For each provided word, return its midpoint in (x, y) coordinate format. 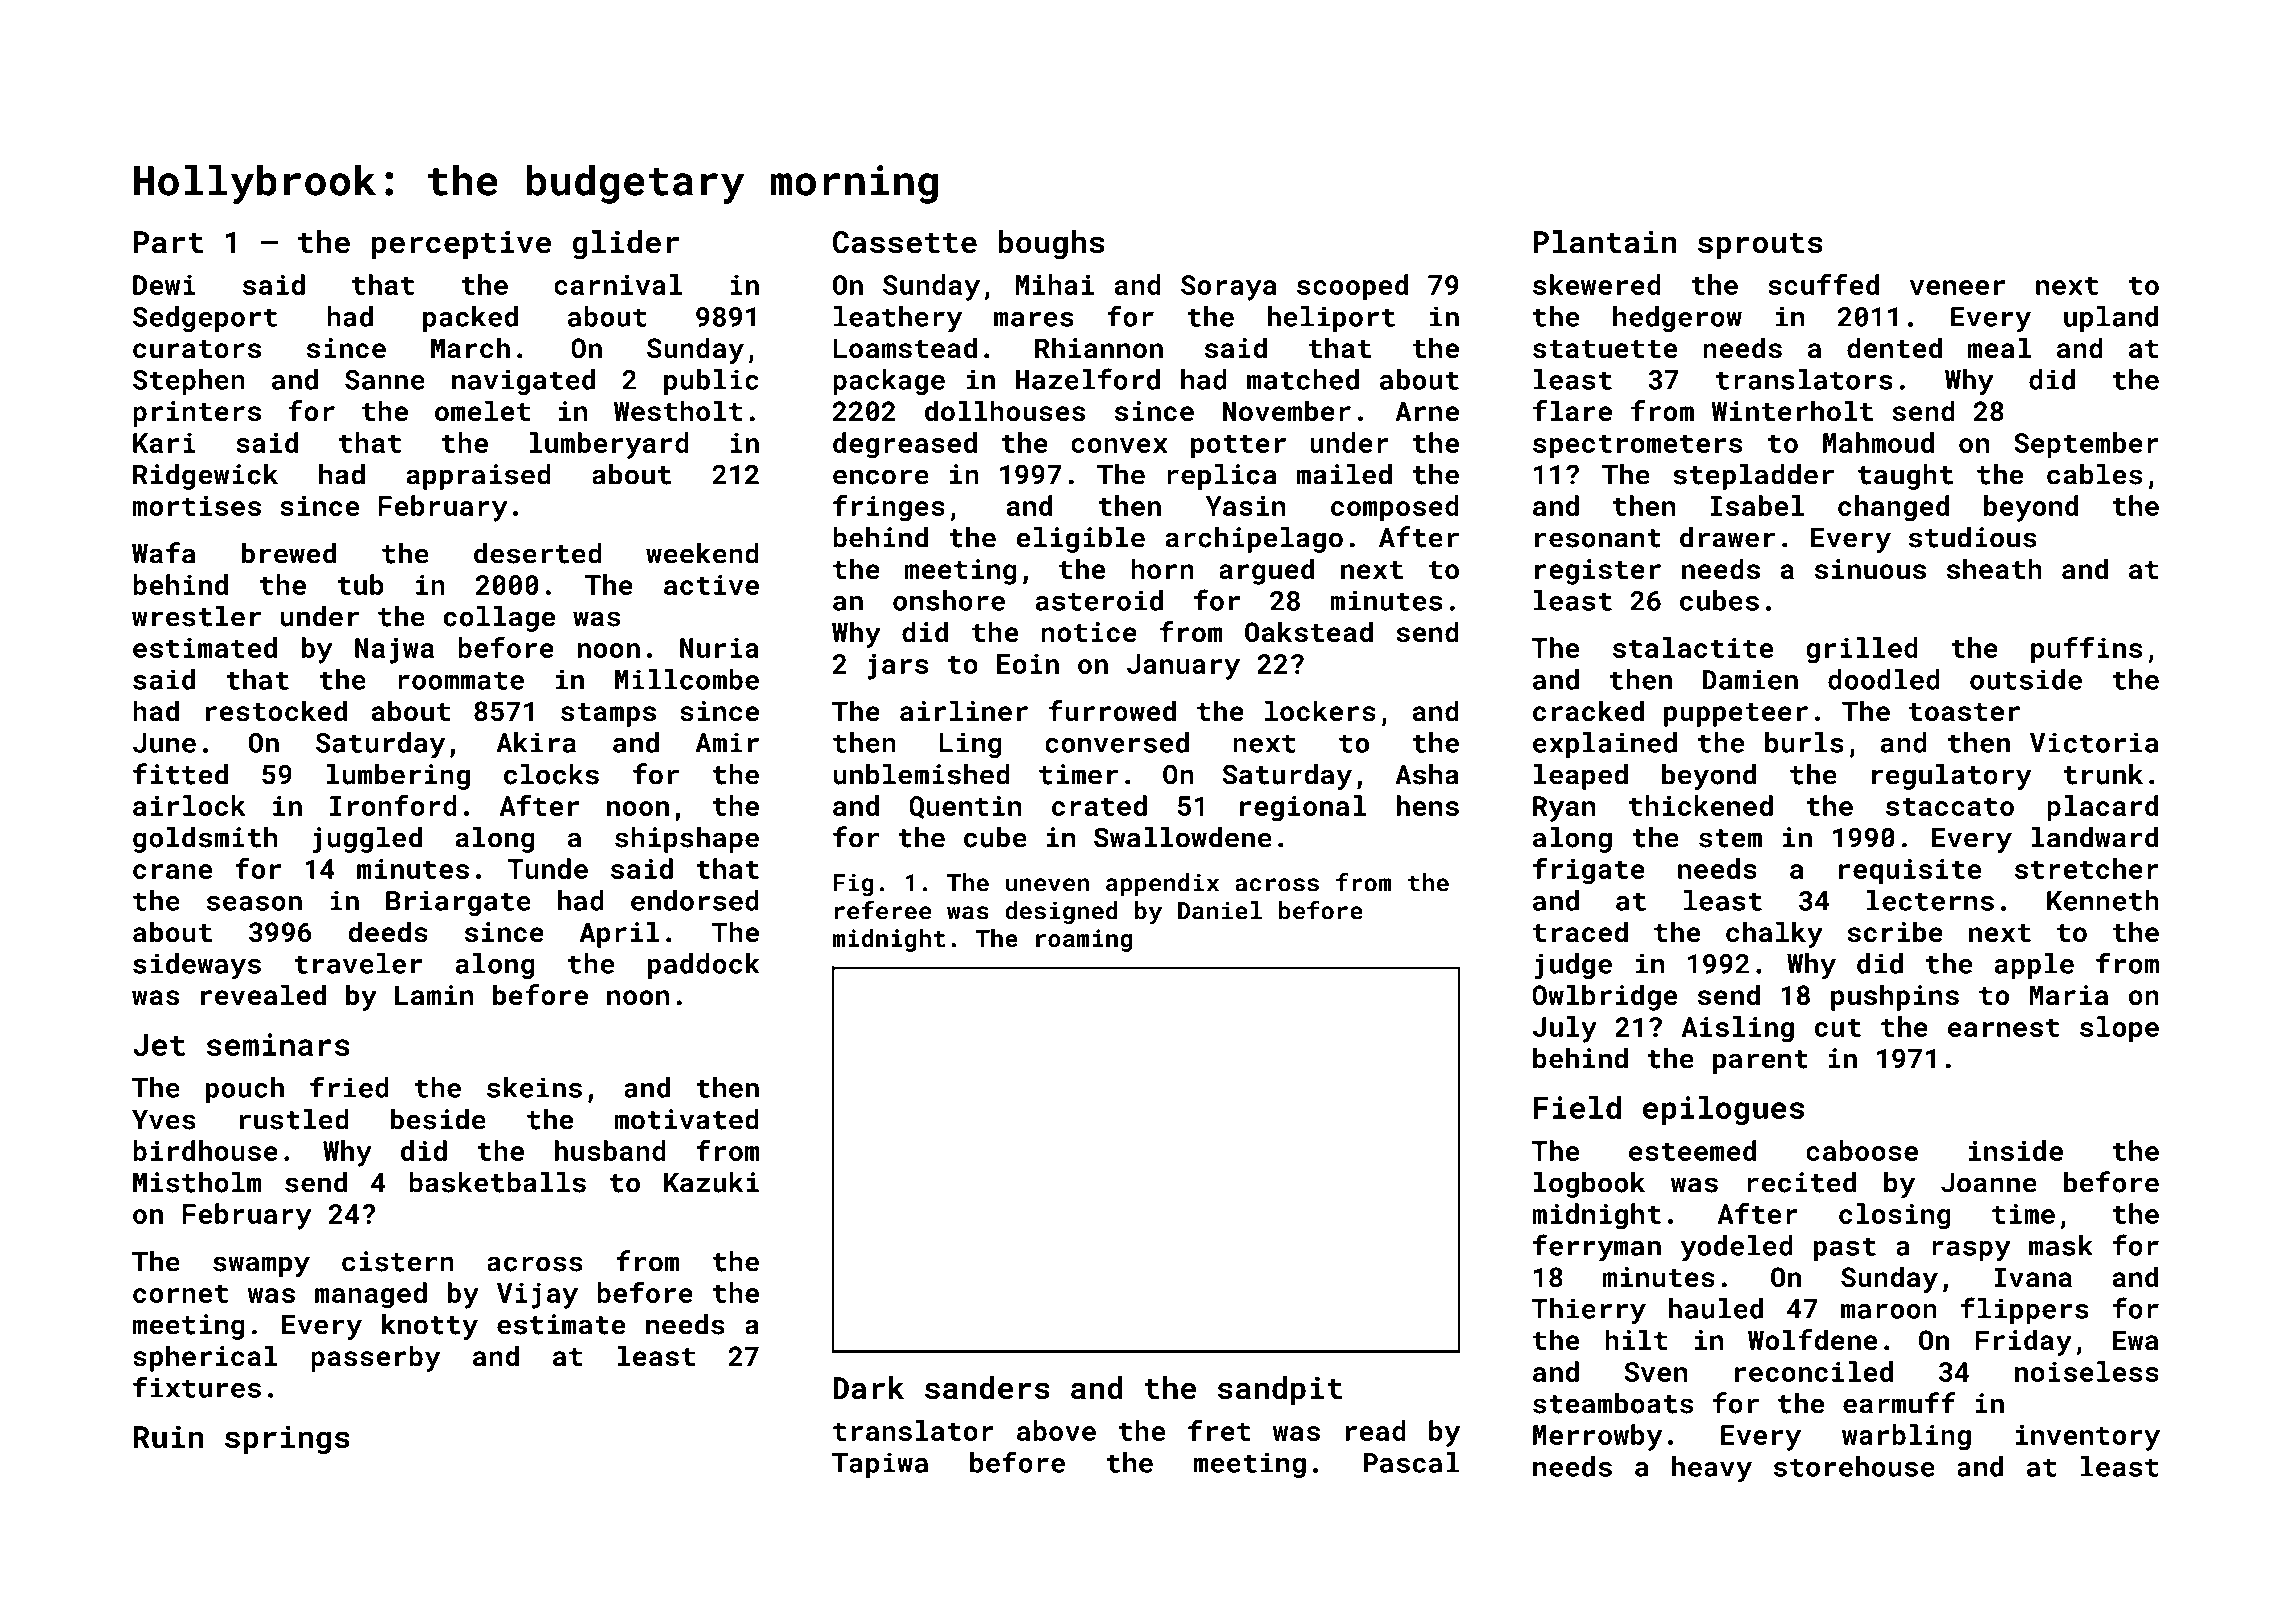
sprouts (1760, 246)
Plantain (1604, 242)
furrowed (1112, 711)
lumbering (398, 777)
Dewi (164, 285)
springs (287, 1440)
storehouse (1854, 1466)
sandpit (1280, 1390)
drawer (1727, 537)
